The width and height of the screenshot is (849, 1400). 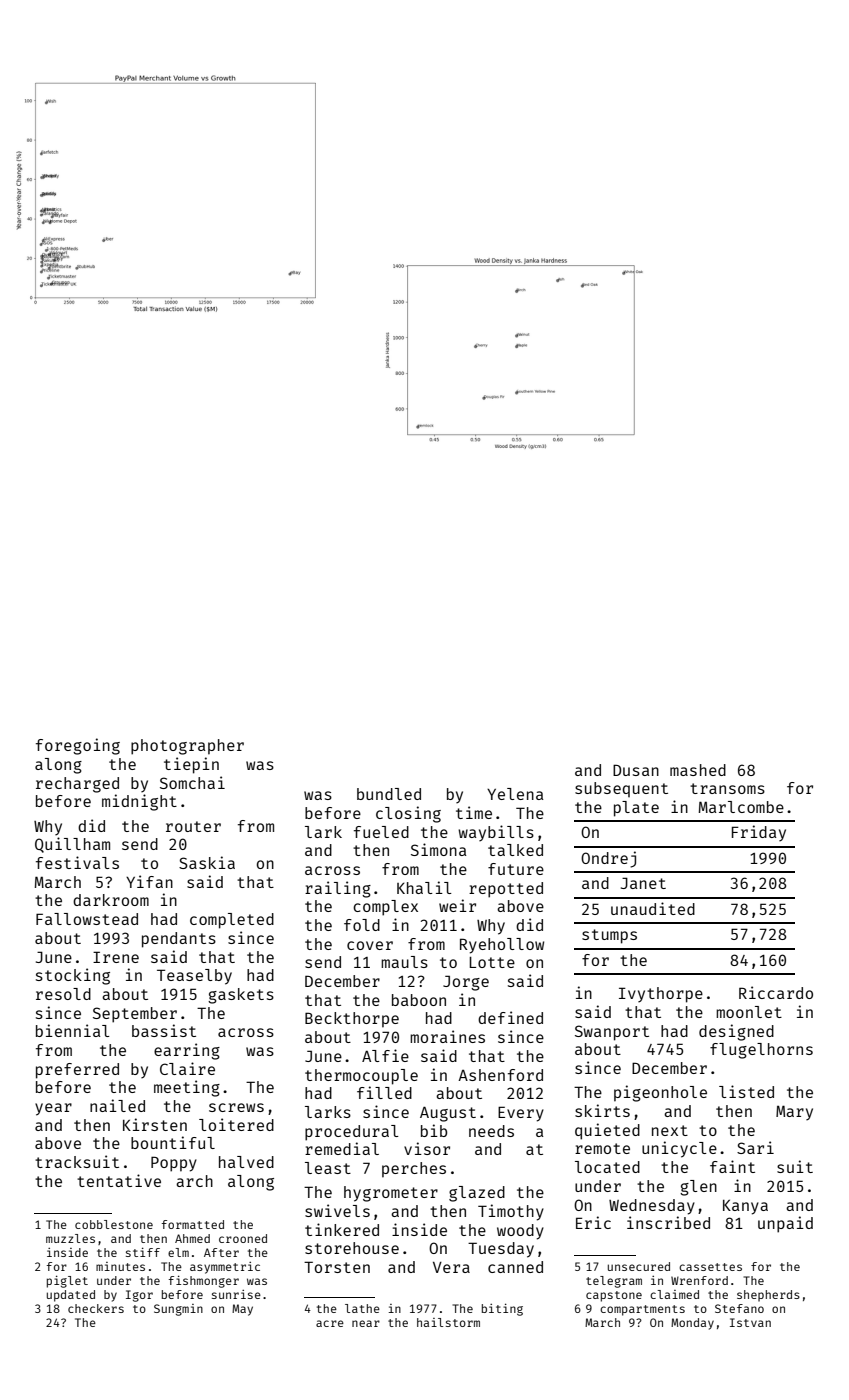 What do you see at coordinates (698, 770) in the screenshot?
I see `mashed` at bounding box center [698, 770].
